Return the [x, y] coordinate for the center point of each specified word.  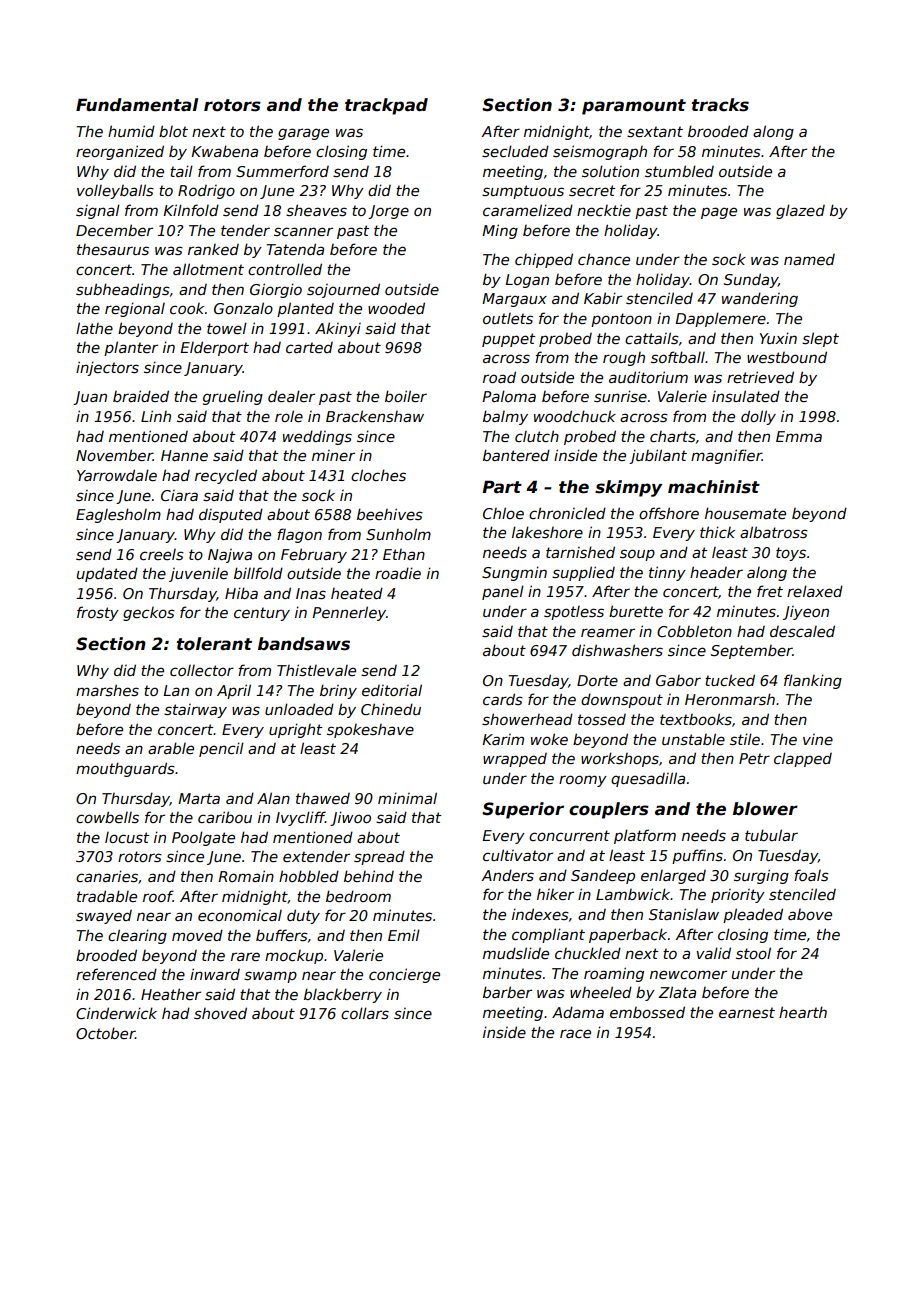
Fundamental [137, 105]
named [809, 259]
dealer [291, 396]
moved [197, 935]
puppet [508, 340]
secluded [515, 151]
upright [295, 730]
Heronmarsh [730, 699]
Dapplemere [720, 319]
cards [503, 699]
